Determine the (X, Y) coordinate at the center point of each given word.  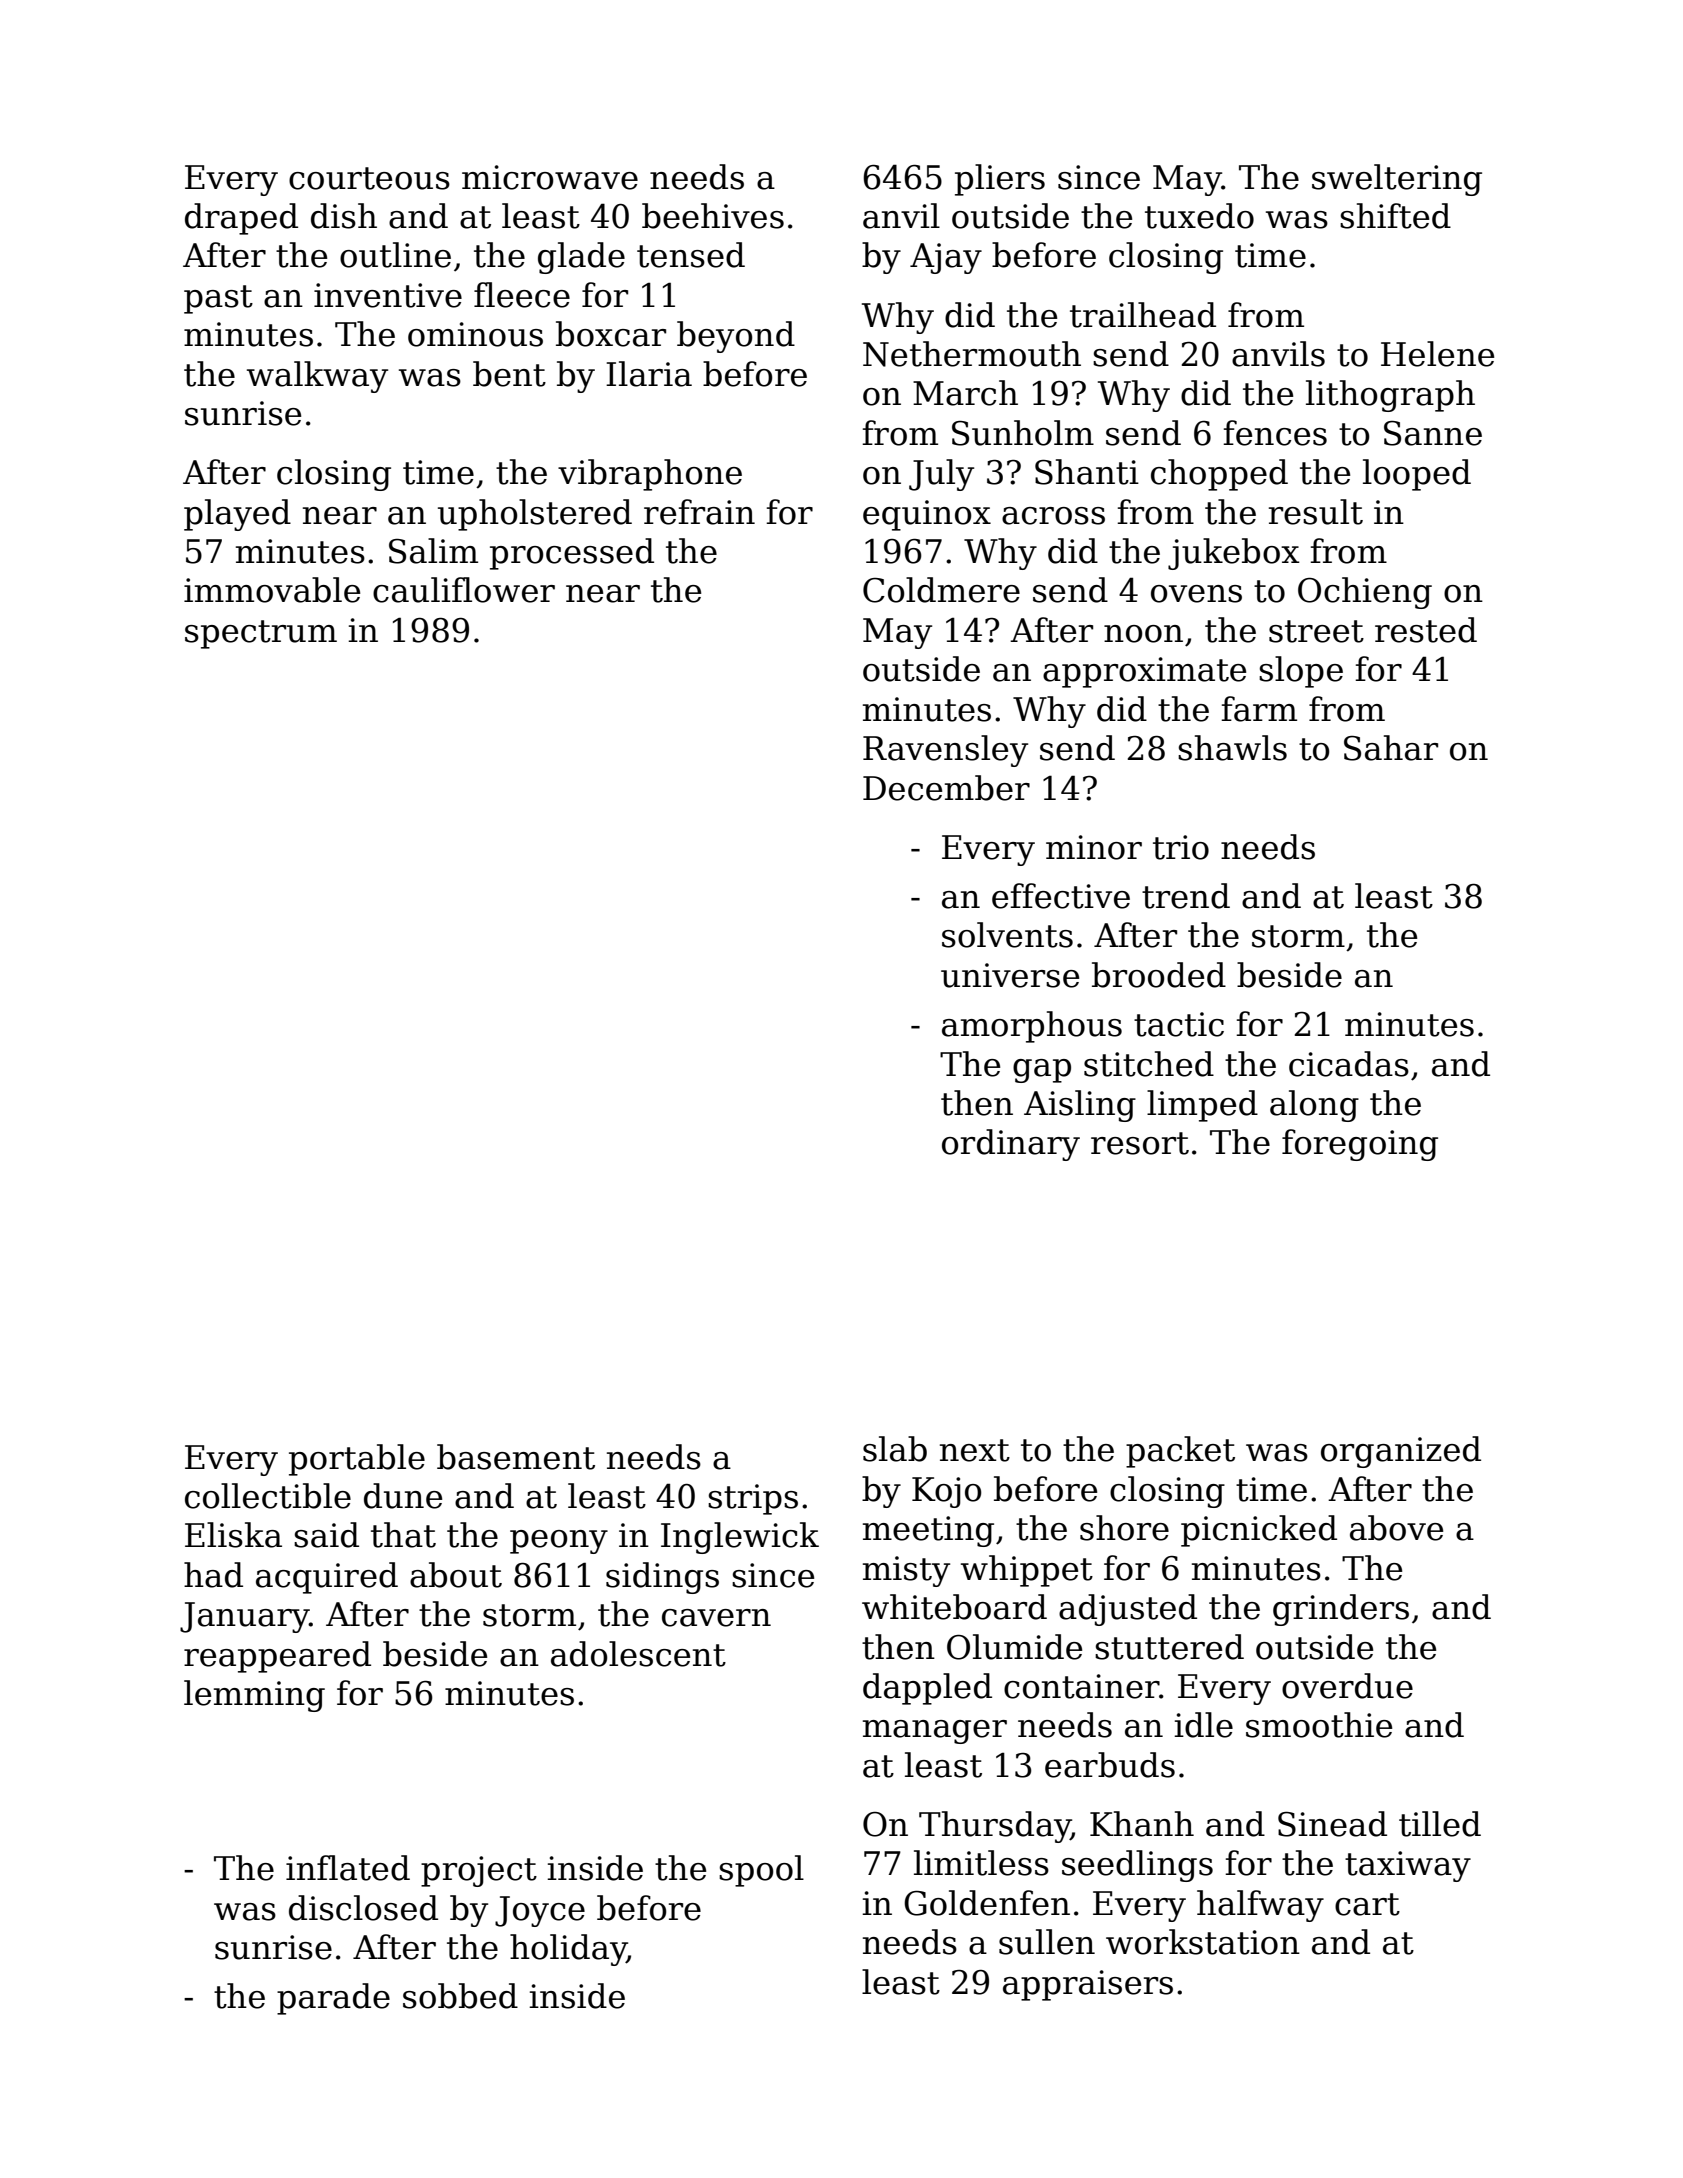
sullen (1047, 1942)
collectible (268, 1496)
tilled (1440, 1824)
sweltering (1397, 180)
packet (1180, 1452)
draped (241, 219)
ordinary (1011, 1145)
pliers (1000, 180)
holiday (568, 1950)
